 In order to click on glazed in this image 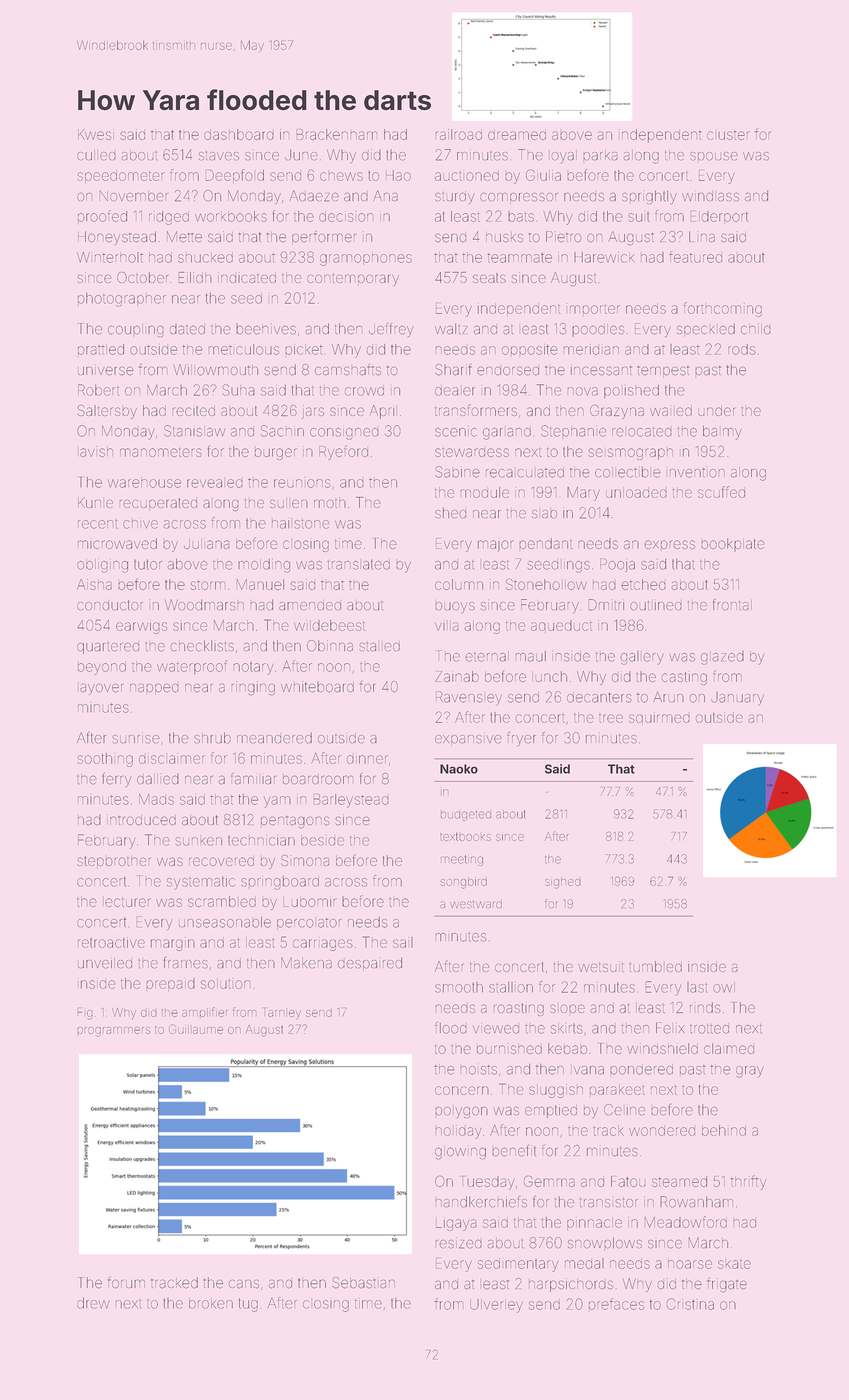, I will do `click(722, 658)`.
